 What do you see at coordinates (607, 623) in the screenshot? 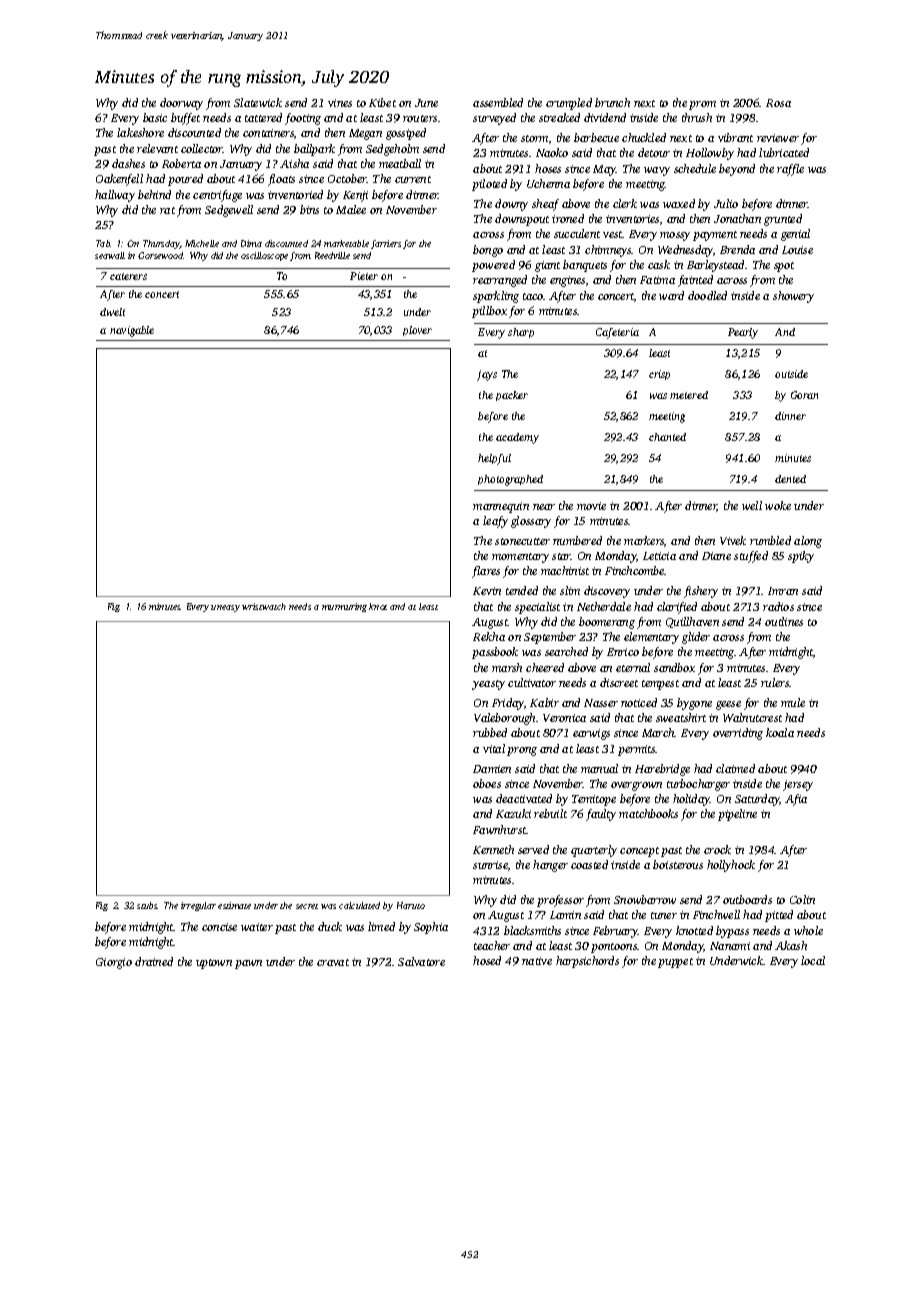
I see `boomerang` at bounding box center [607, 623].
